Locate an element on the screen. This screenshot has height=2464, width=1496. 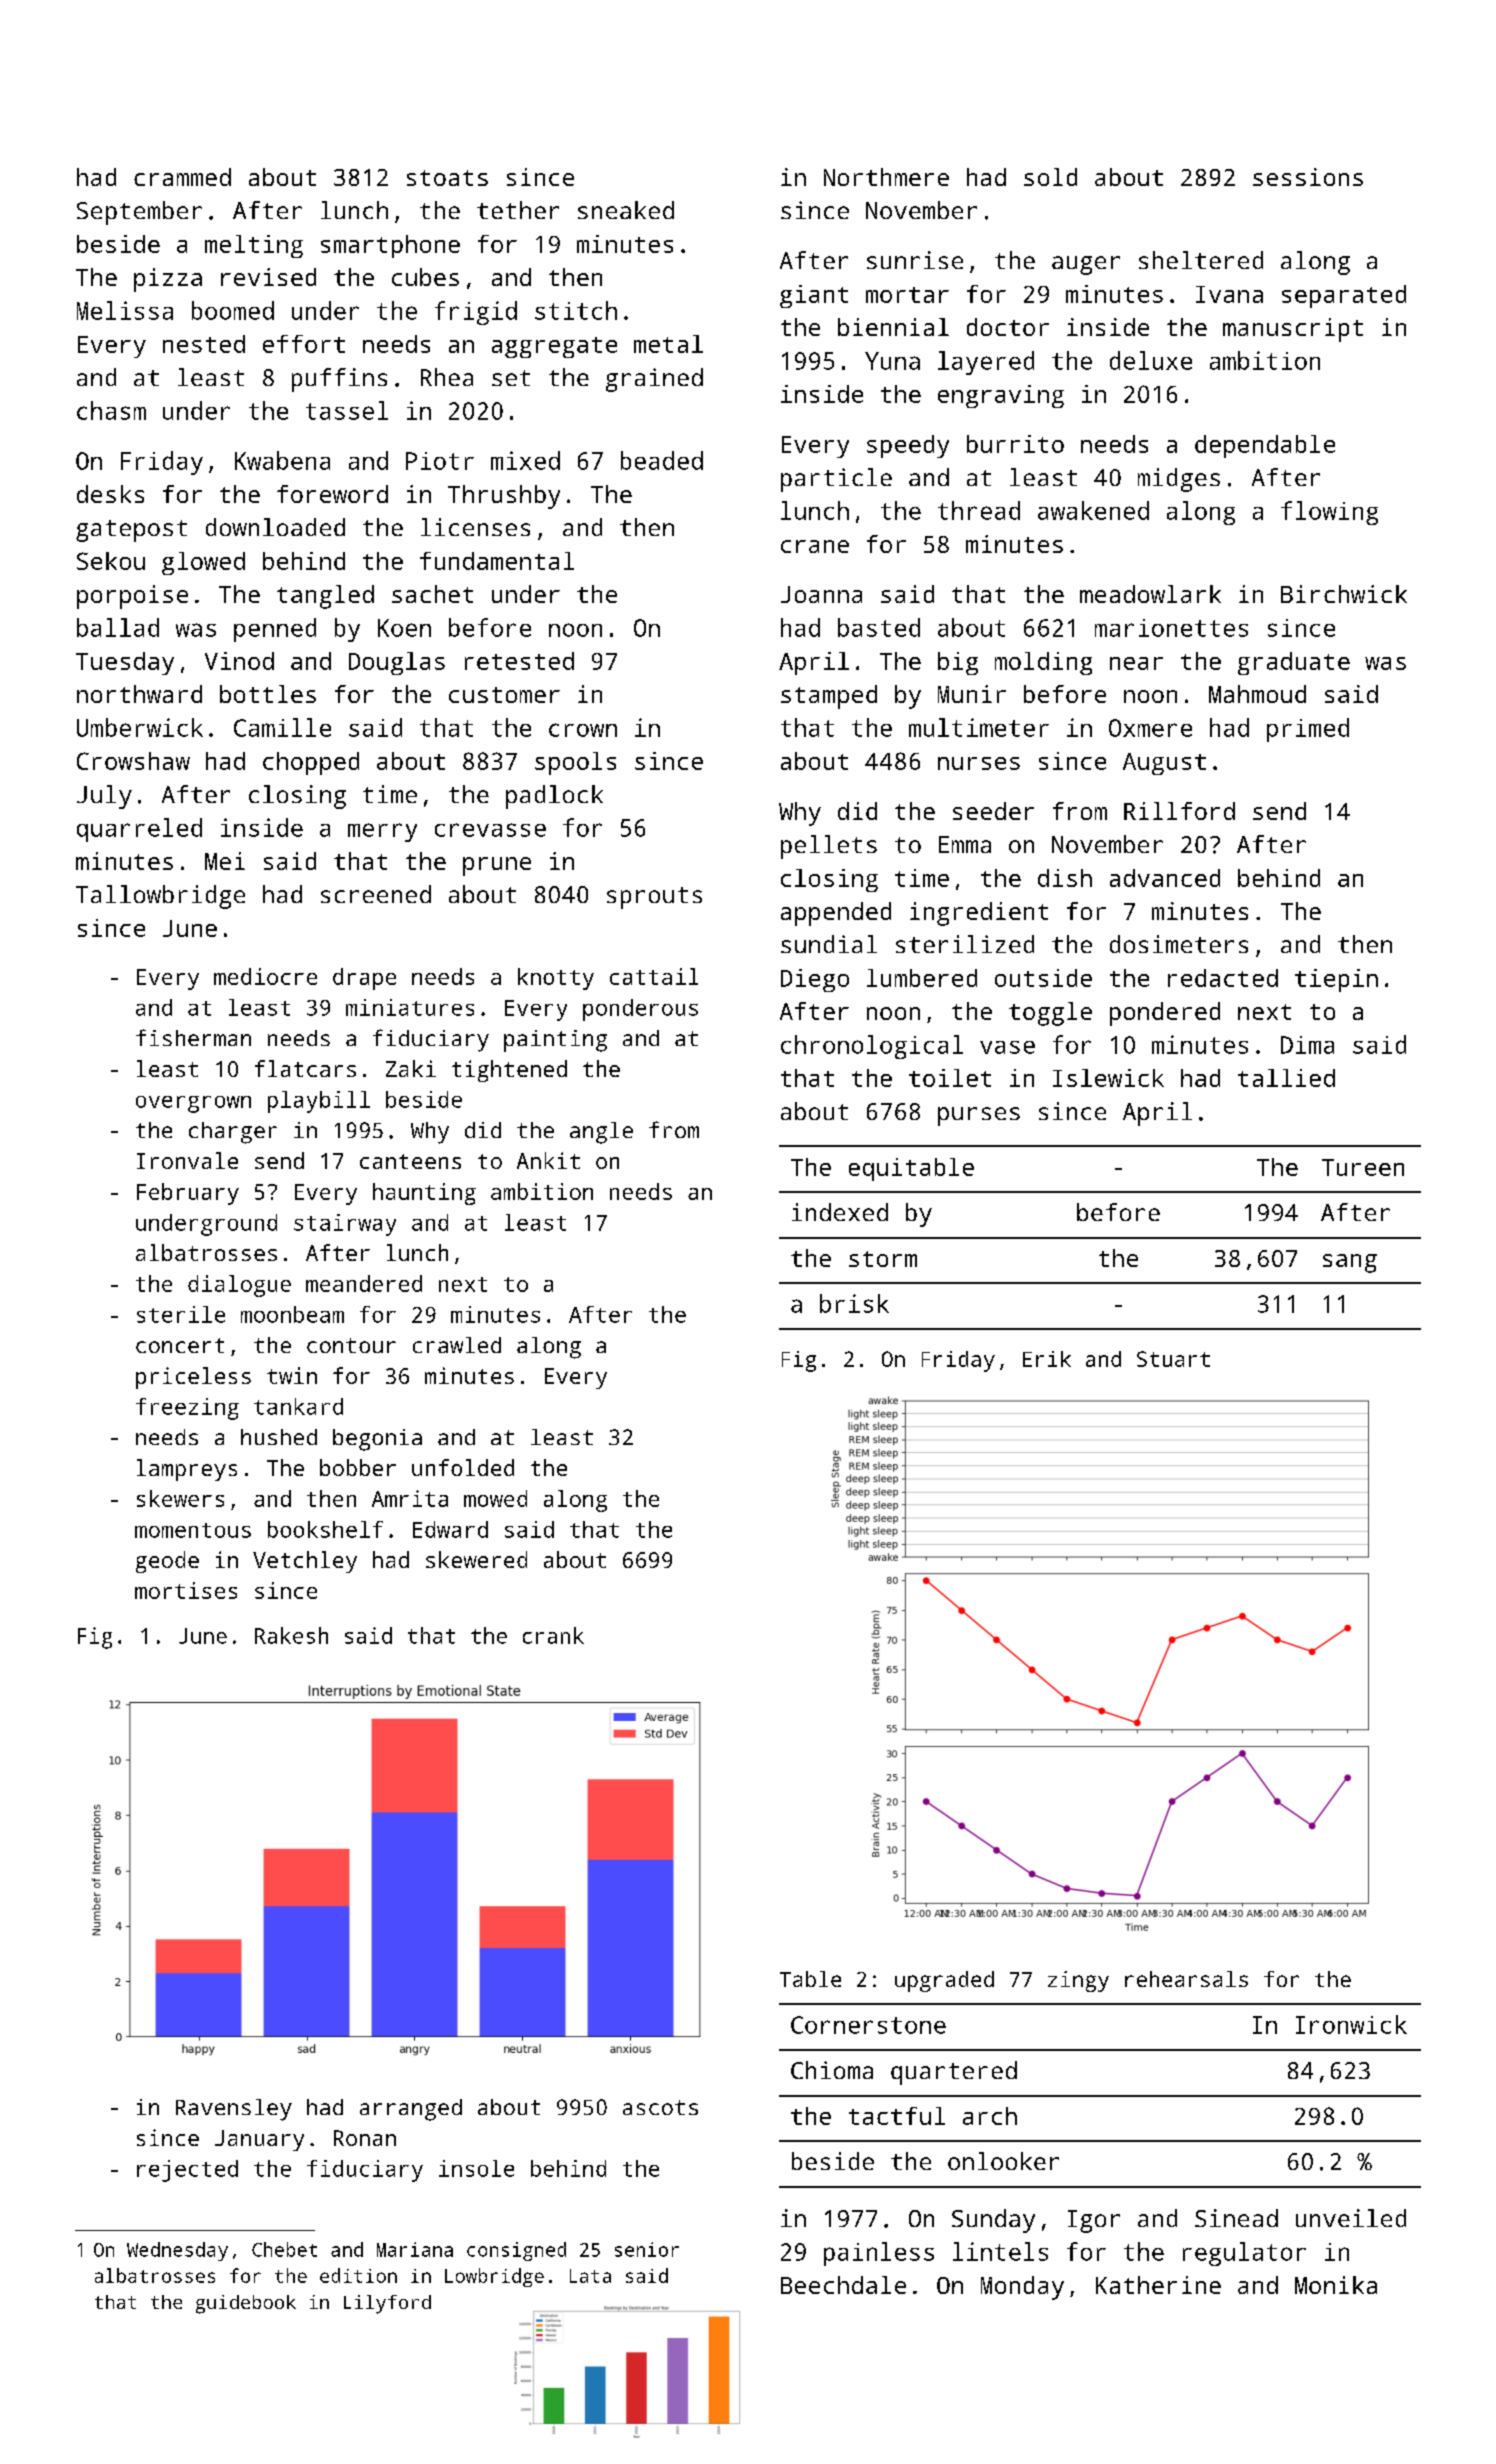
Cornerstone is located at coordinates (868, 2025).
